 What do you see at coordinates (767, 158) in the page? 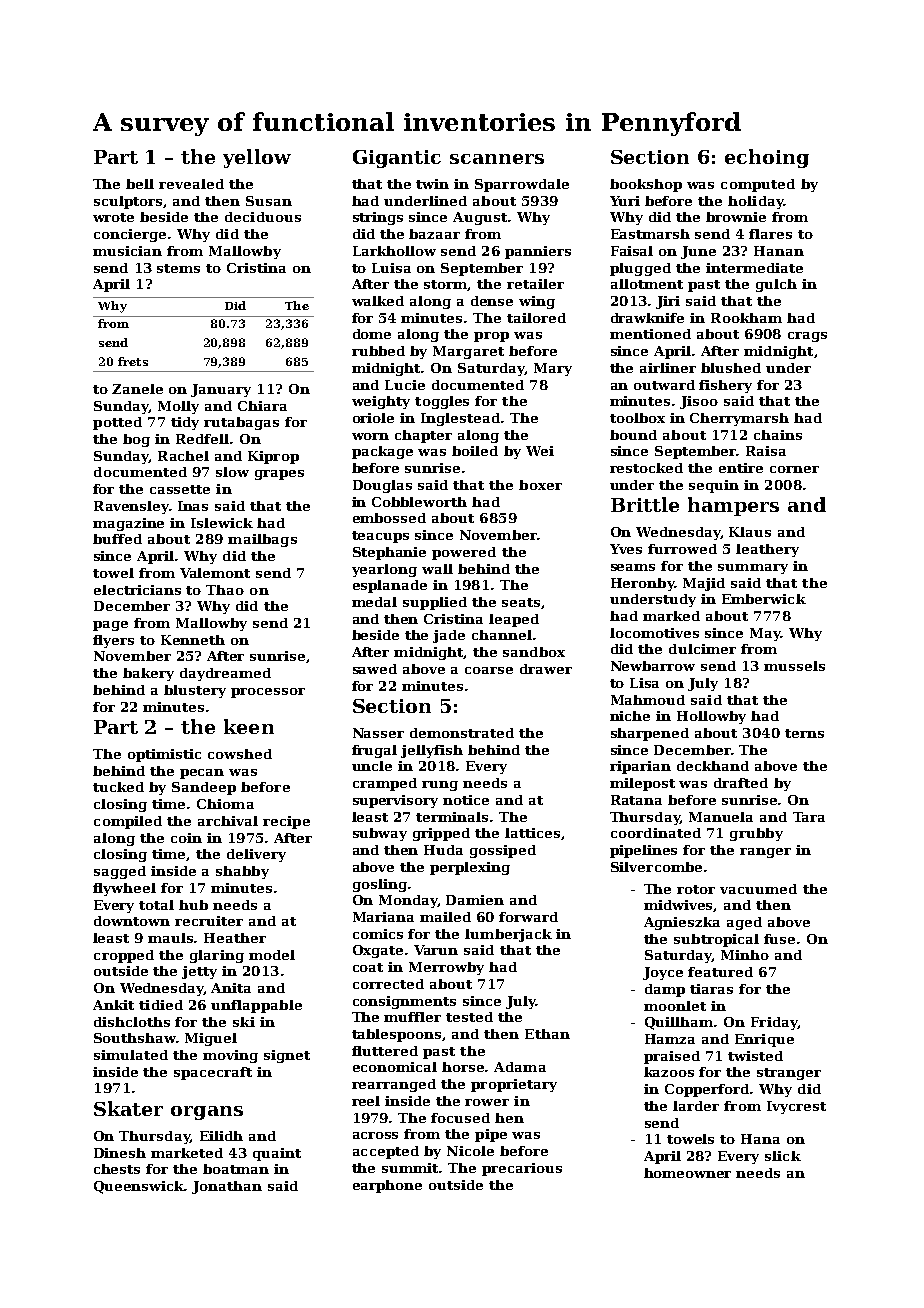
I see `echoing` at bounding box center [767, 158].
